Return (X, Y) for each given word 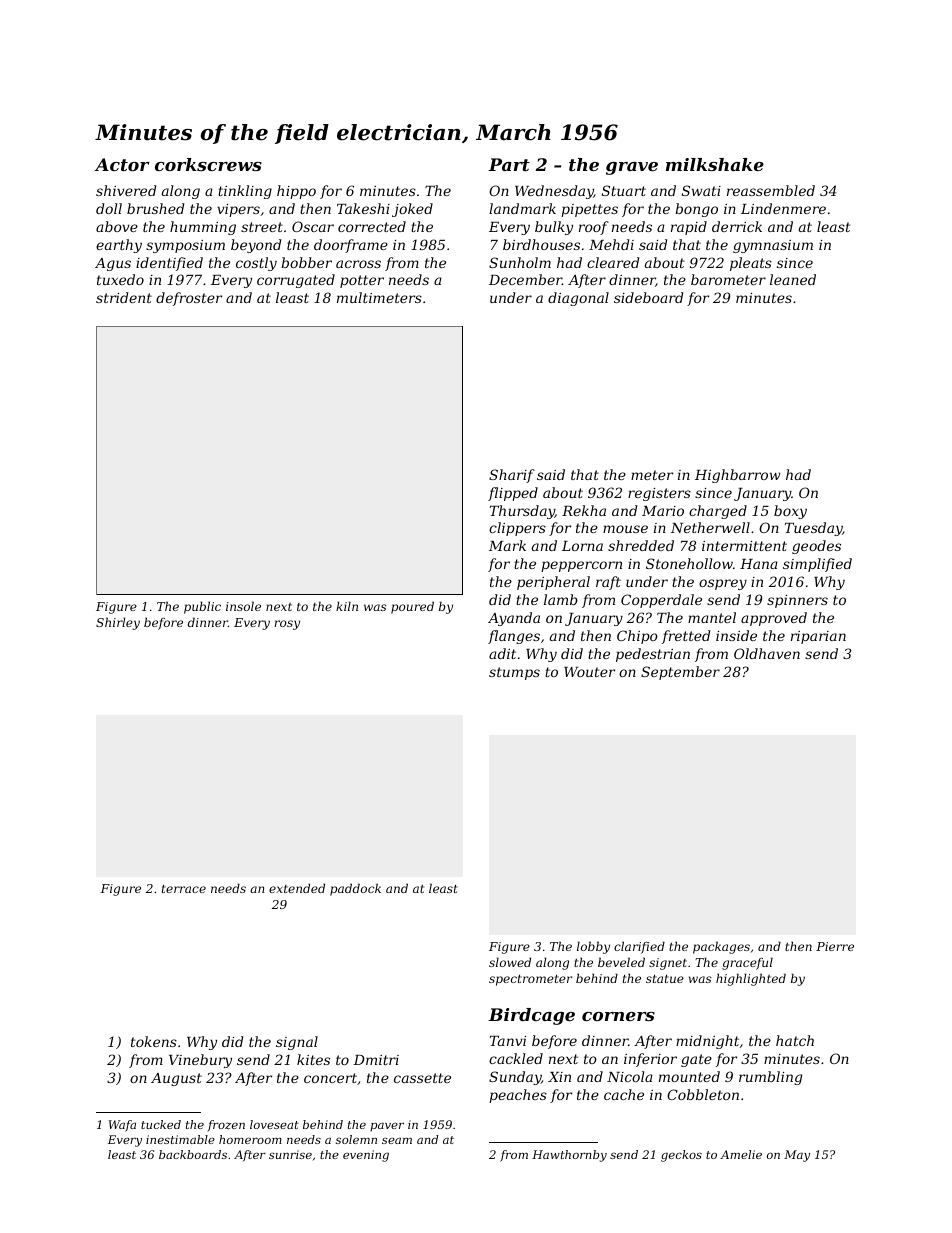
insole (243, 606)
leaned (793, 279)
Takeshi (363, 208)
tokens (154, 1041)
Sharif (512, 476)
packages (721, 947)
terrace (184, 889)
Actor (122, 164)
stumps (514, 673)
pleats (751, 264)
